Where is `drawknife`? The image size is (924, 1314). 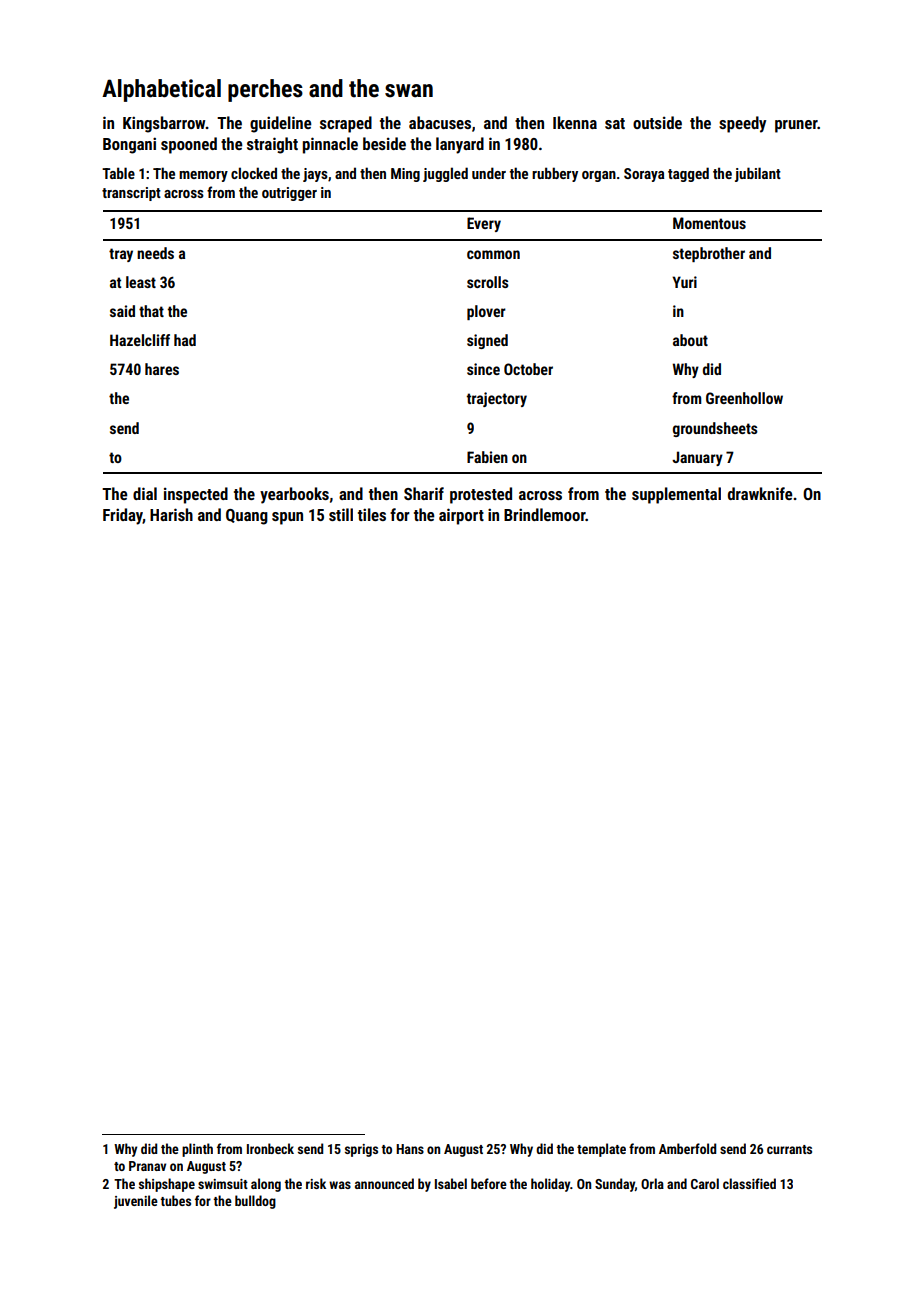 drawknife is located at coordinates (760, 493).
